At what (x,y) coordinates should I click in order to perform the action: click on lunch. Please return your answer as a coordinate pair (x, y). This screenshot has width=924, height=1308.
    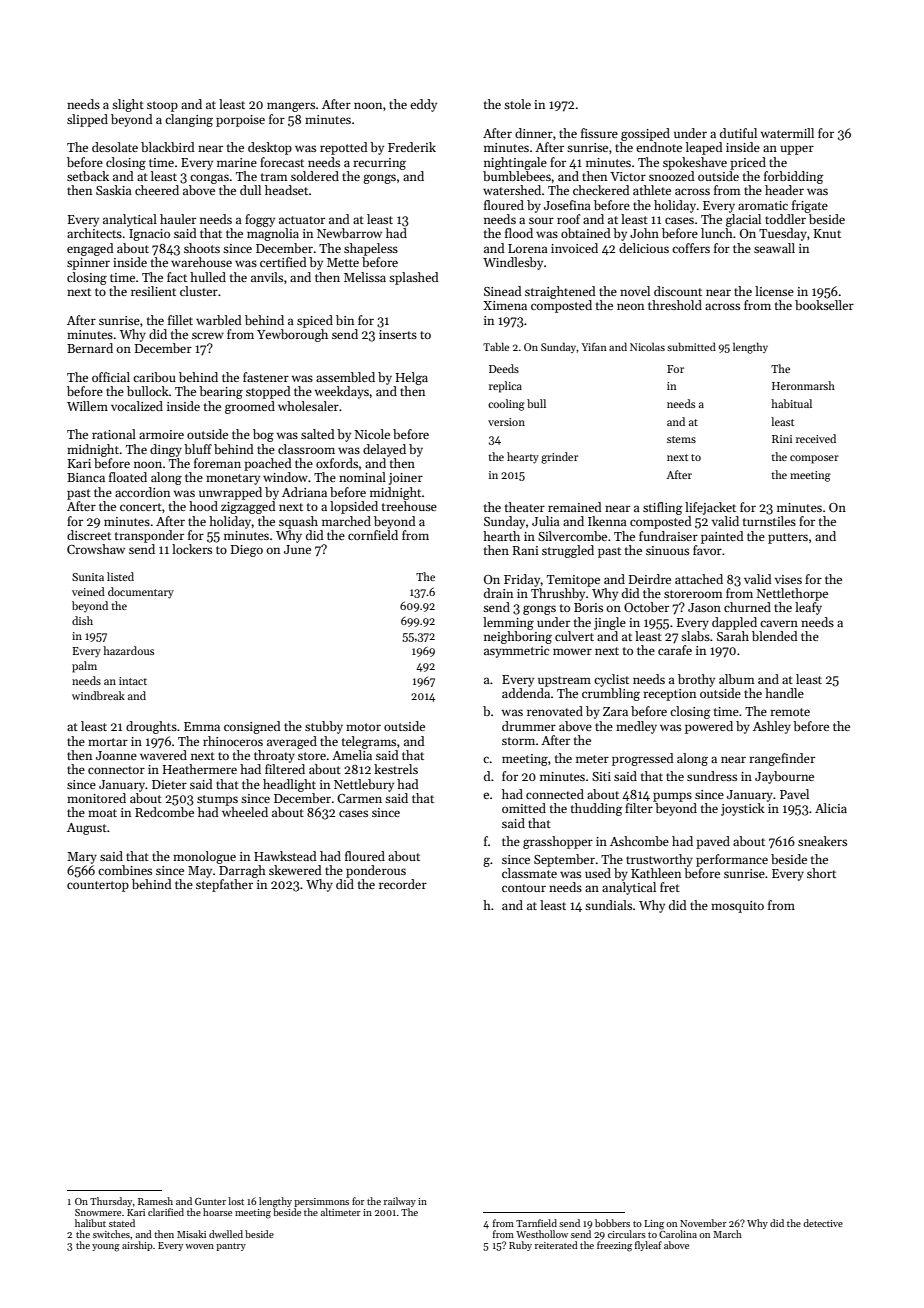
    Looking at the image, I should click on (717, 233).
